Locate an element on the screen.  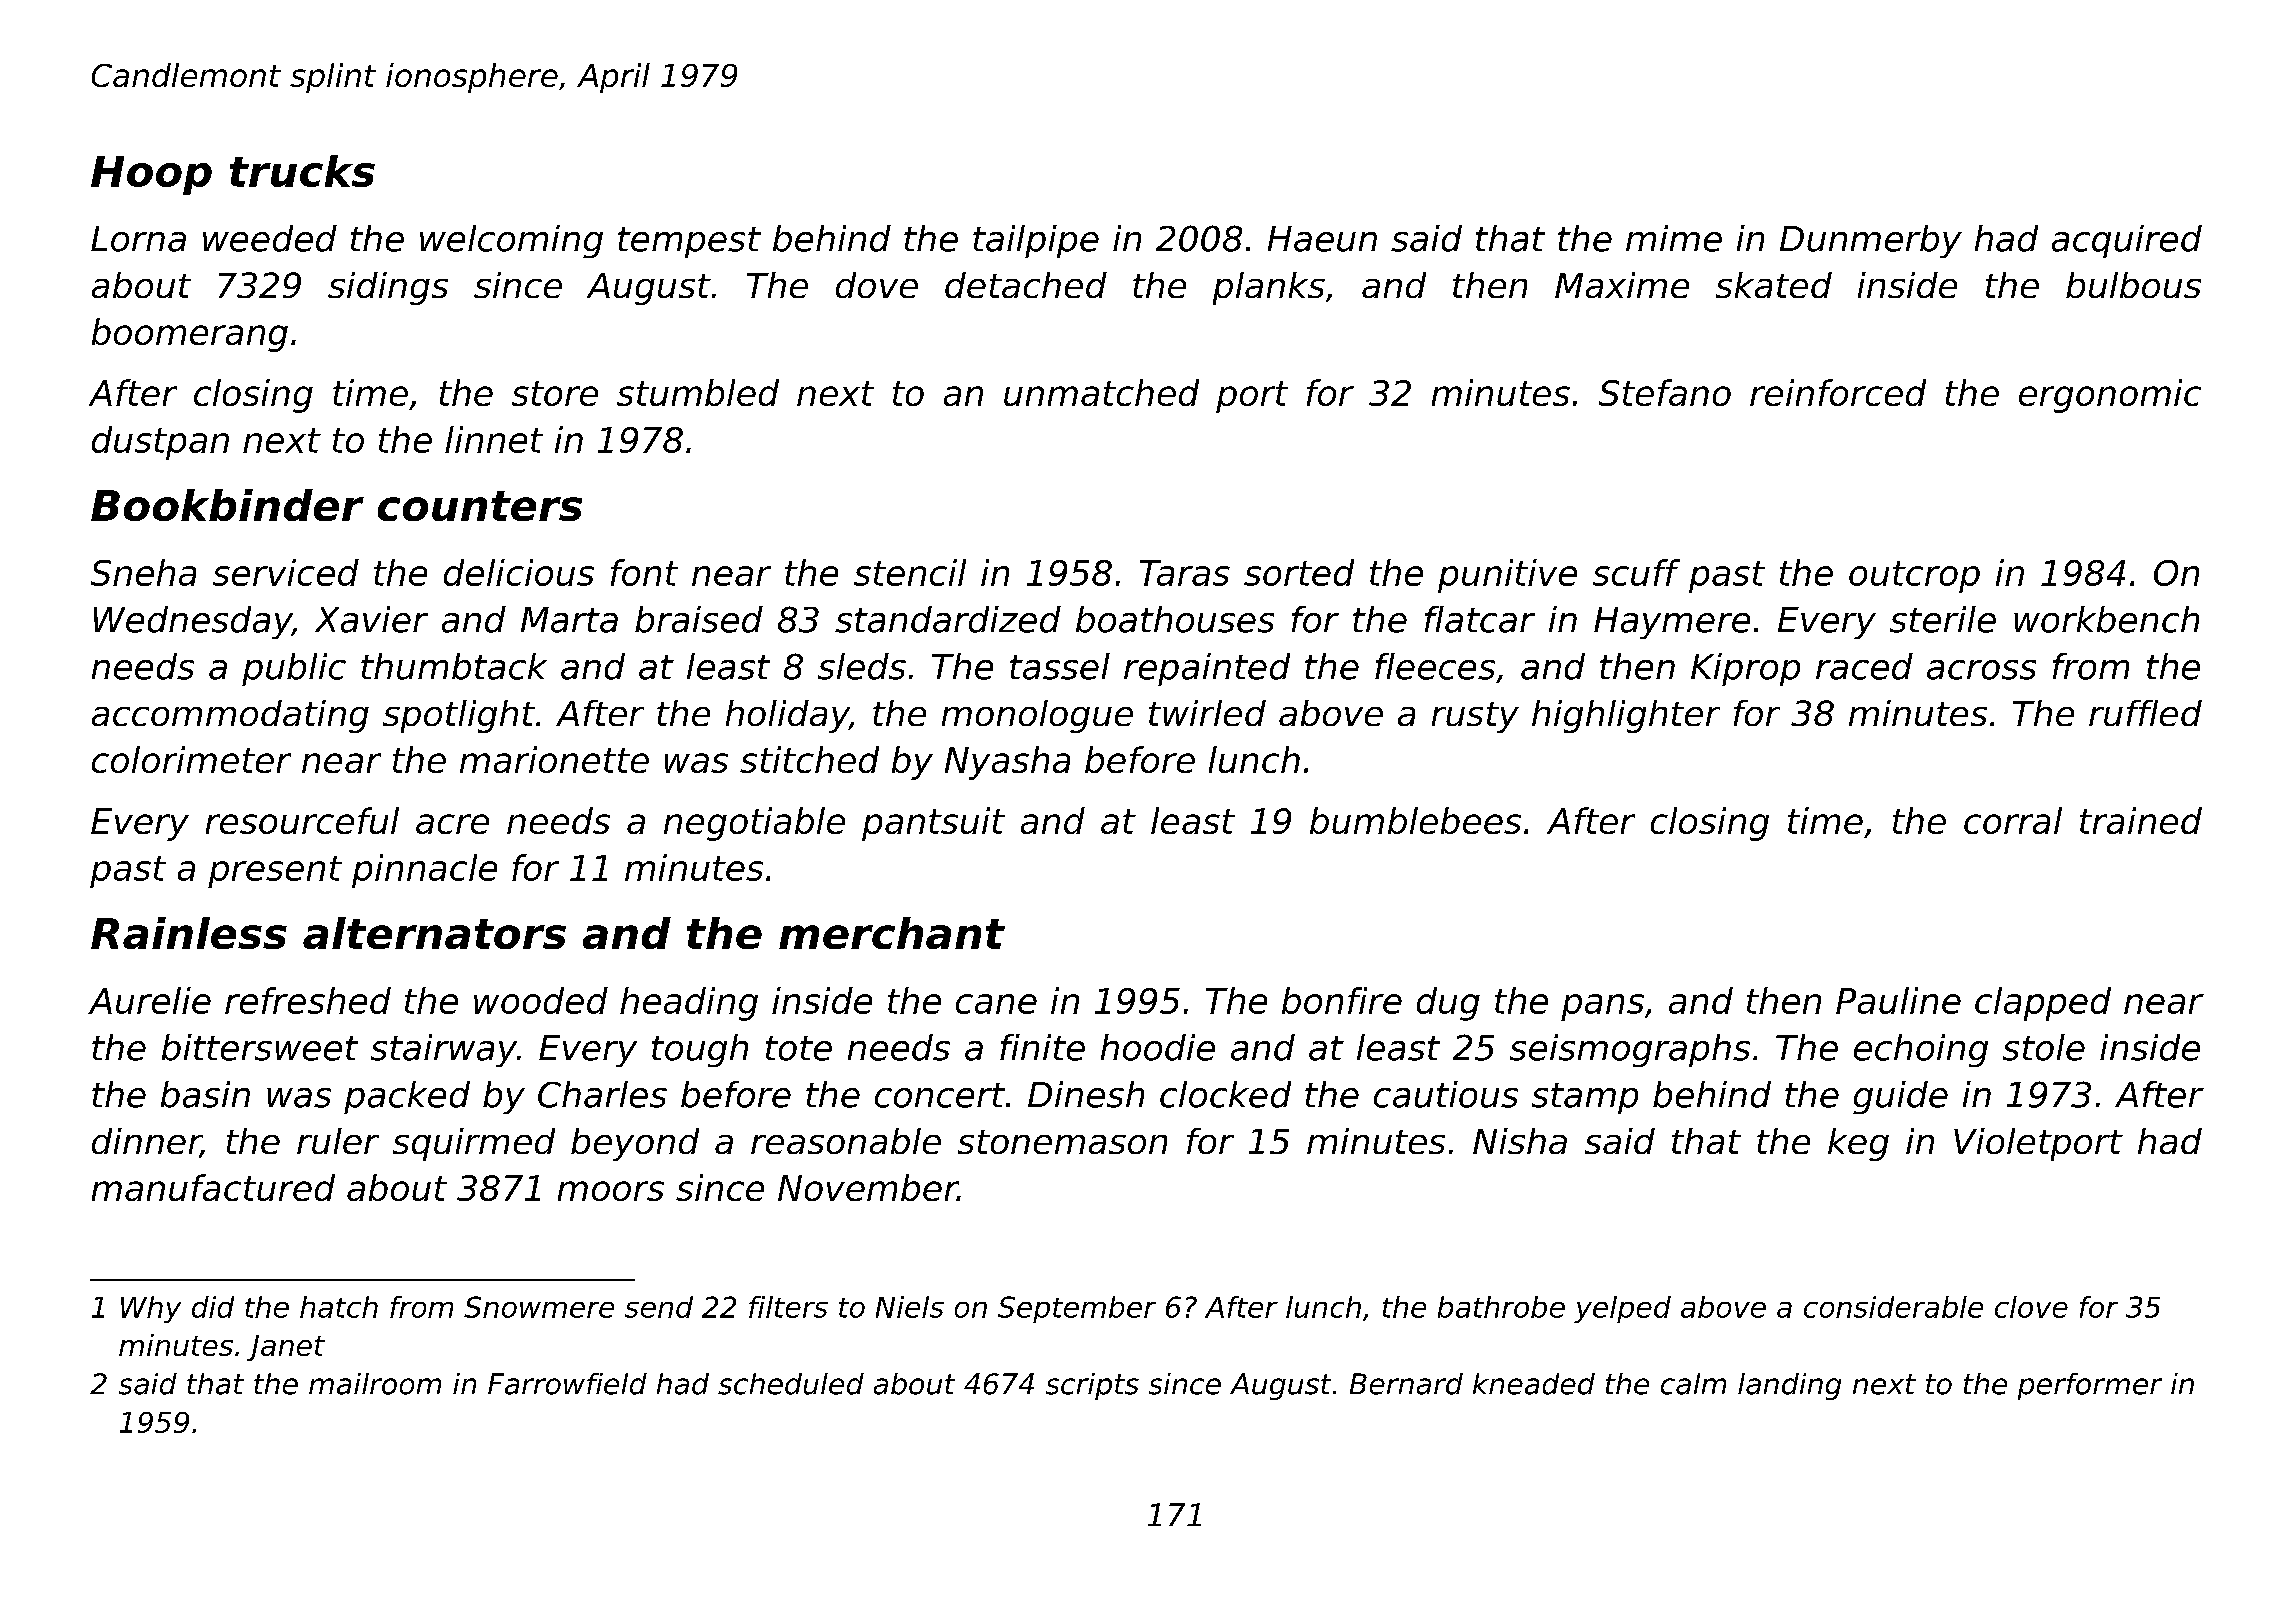
trucks is located at coordinates (302, 171).
